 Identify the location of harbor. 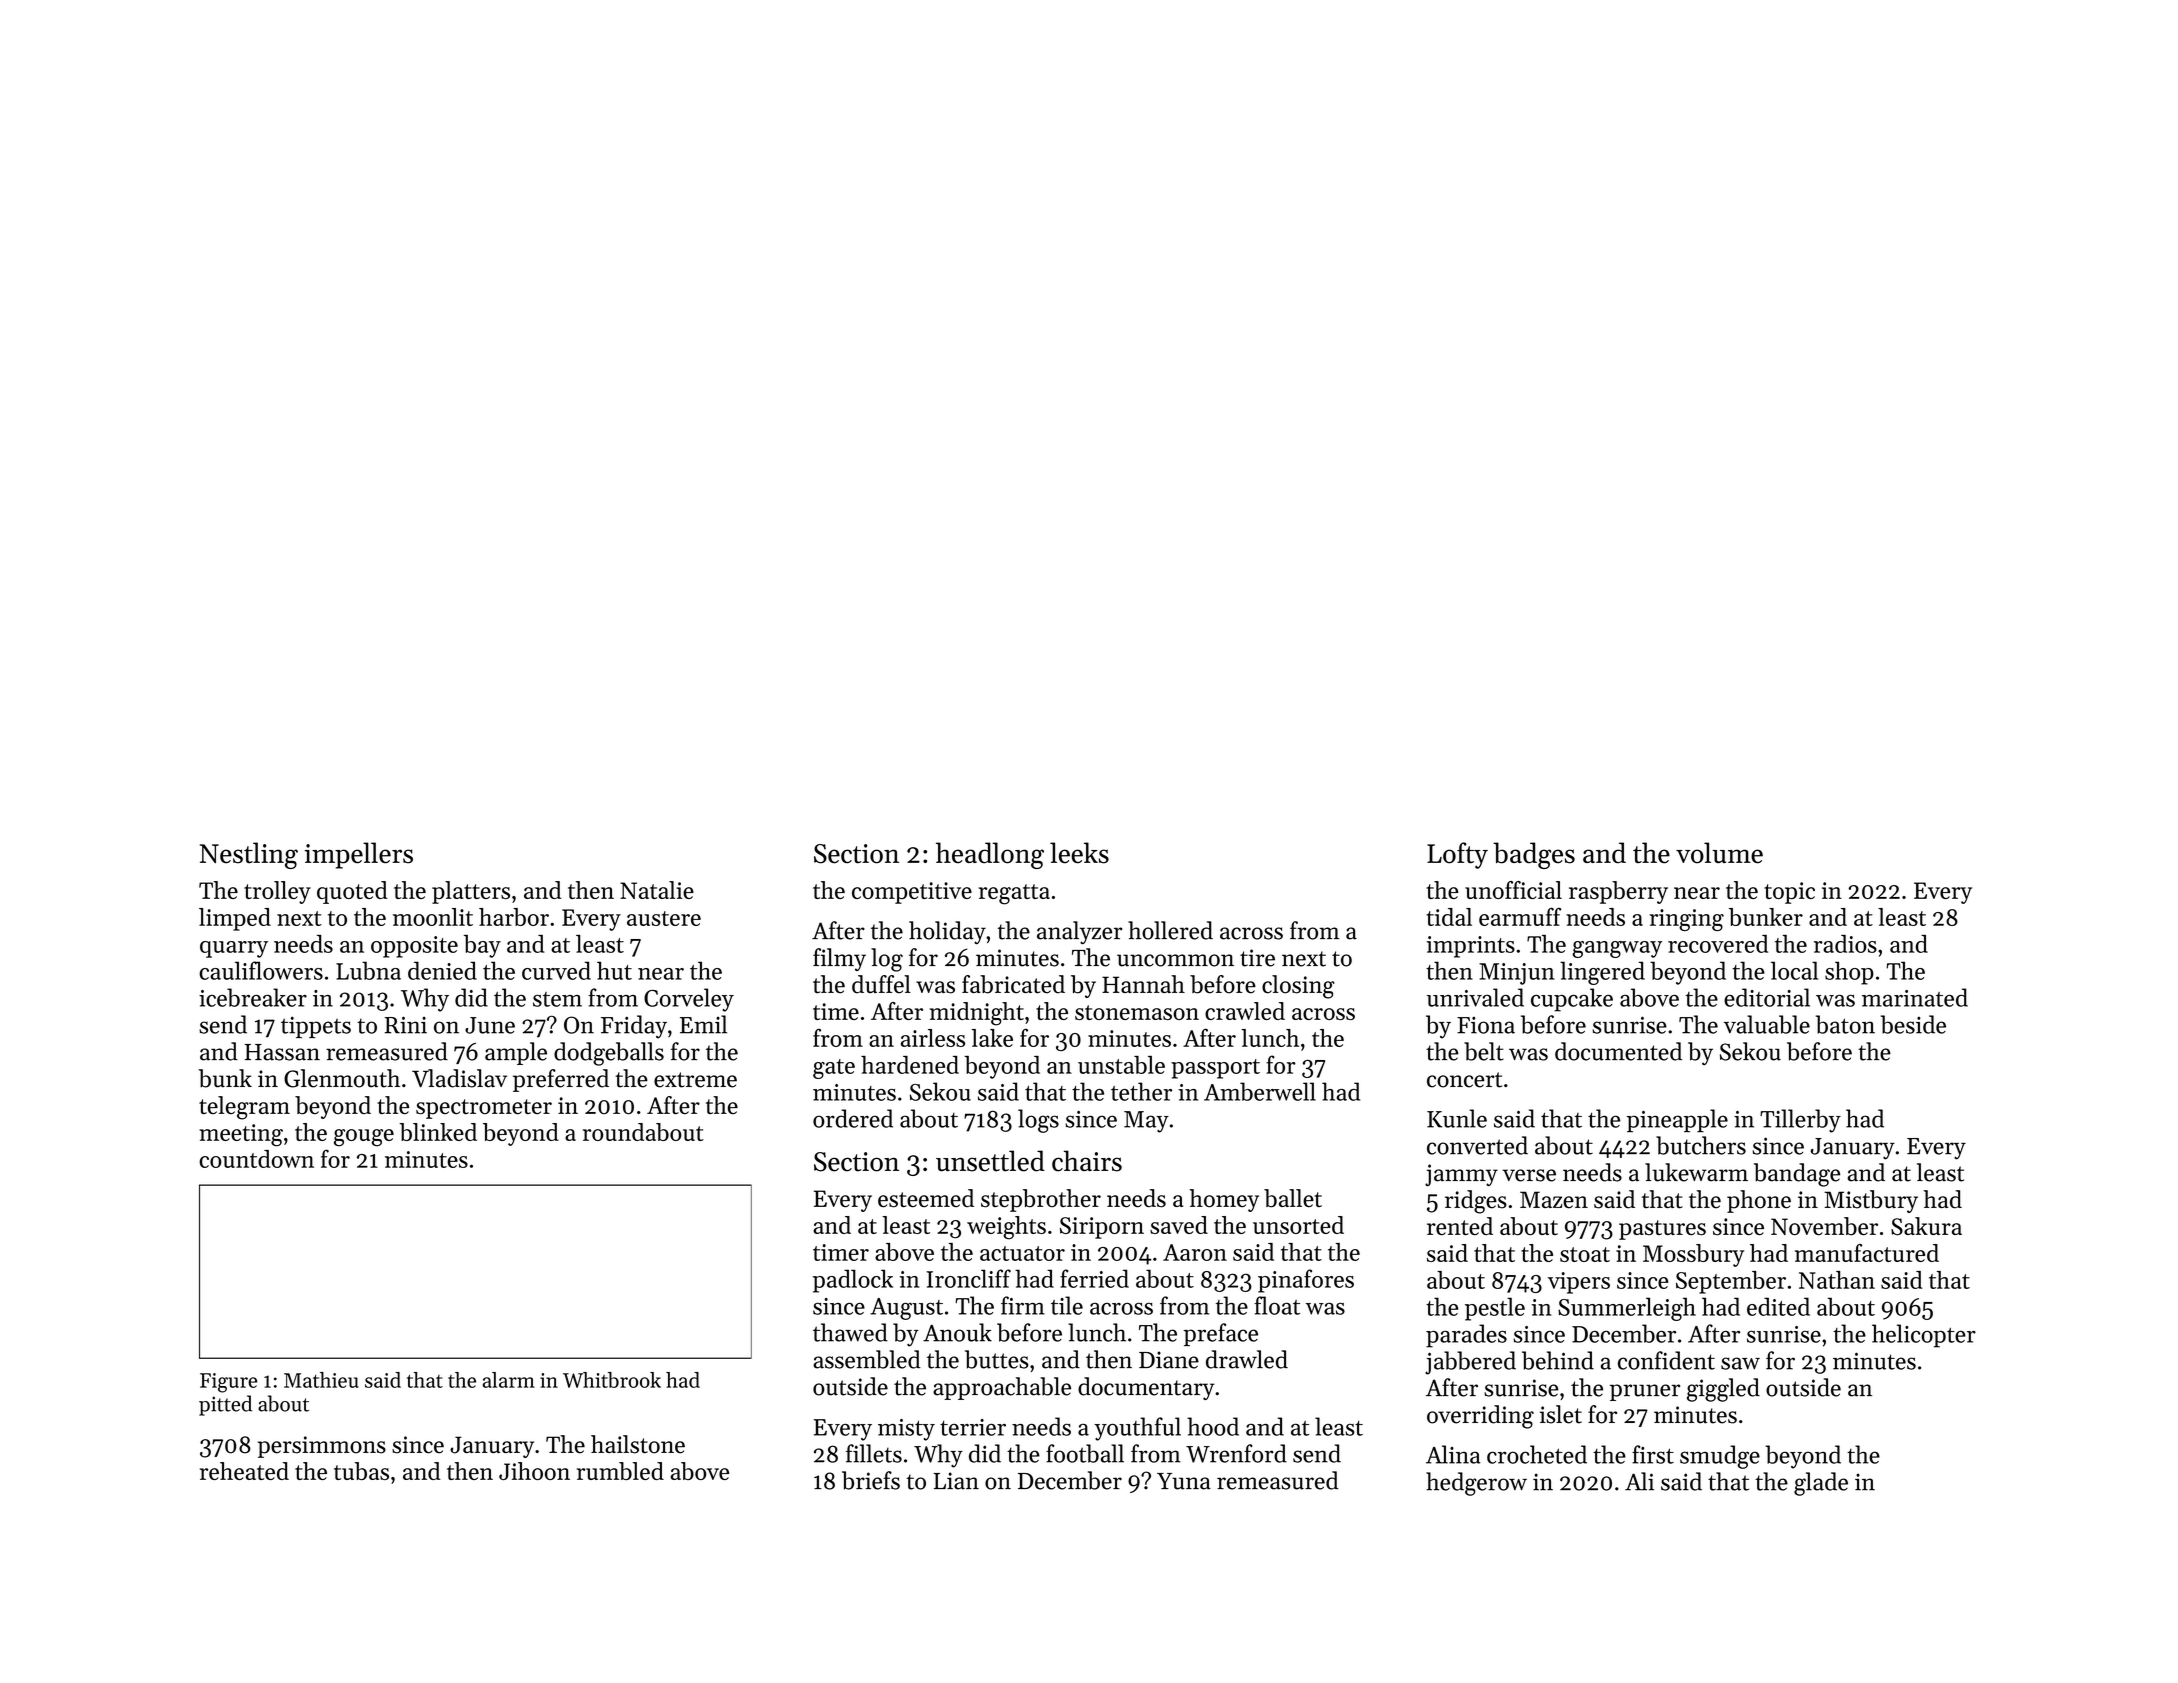
(514, 917).
